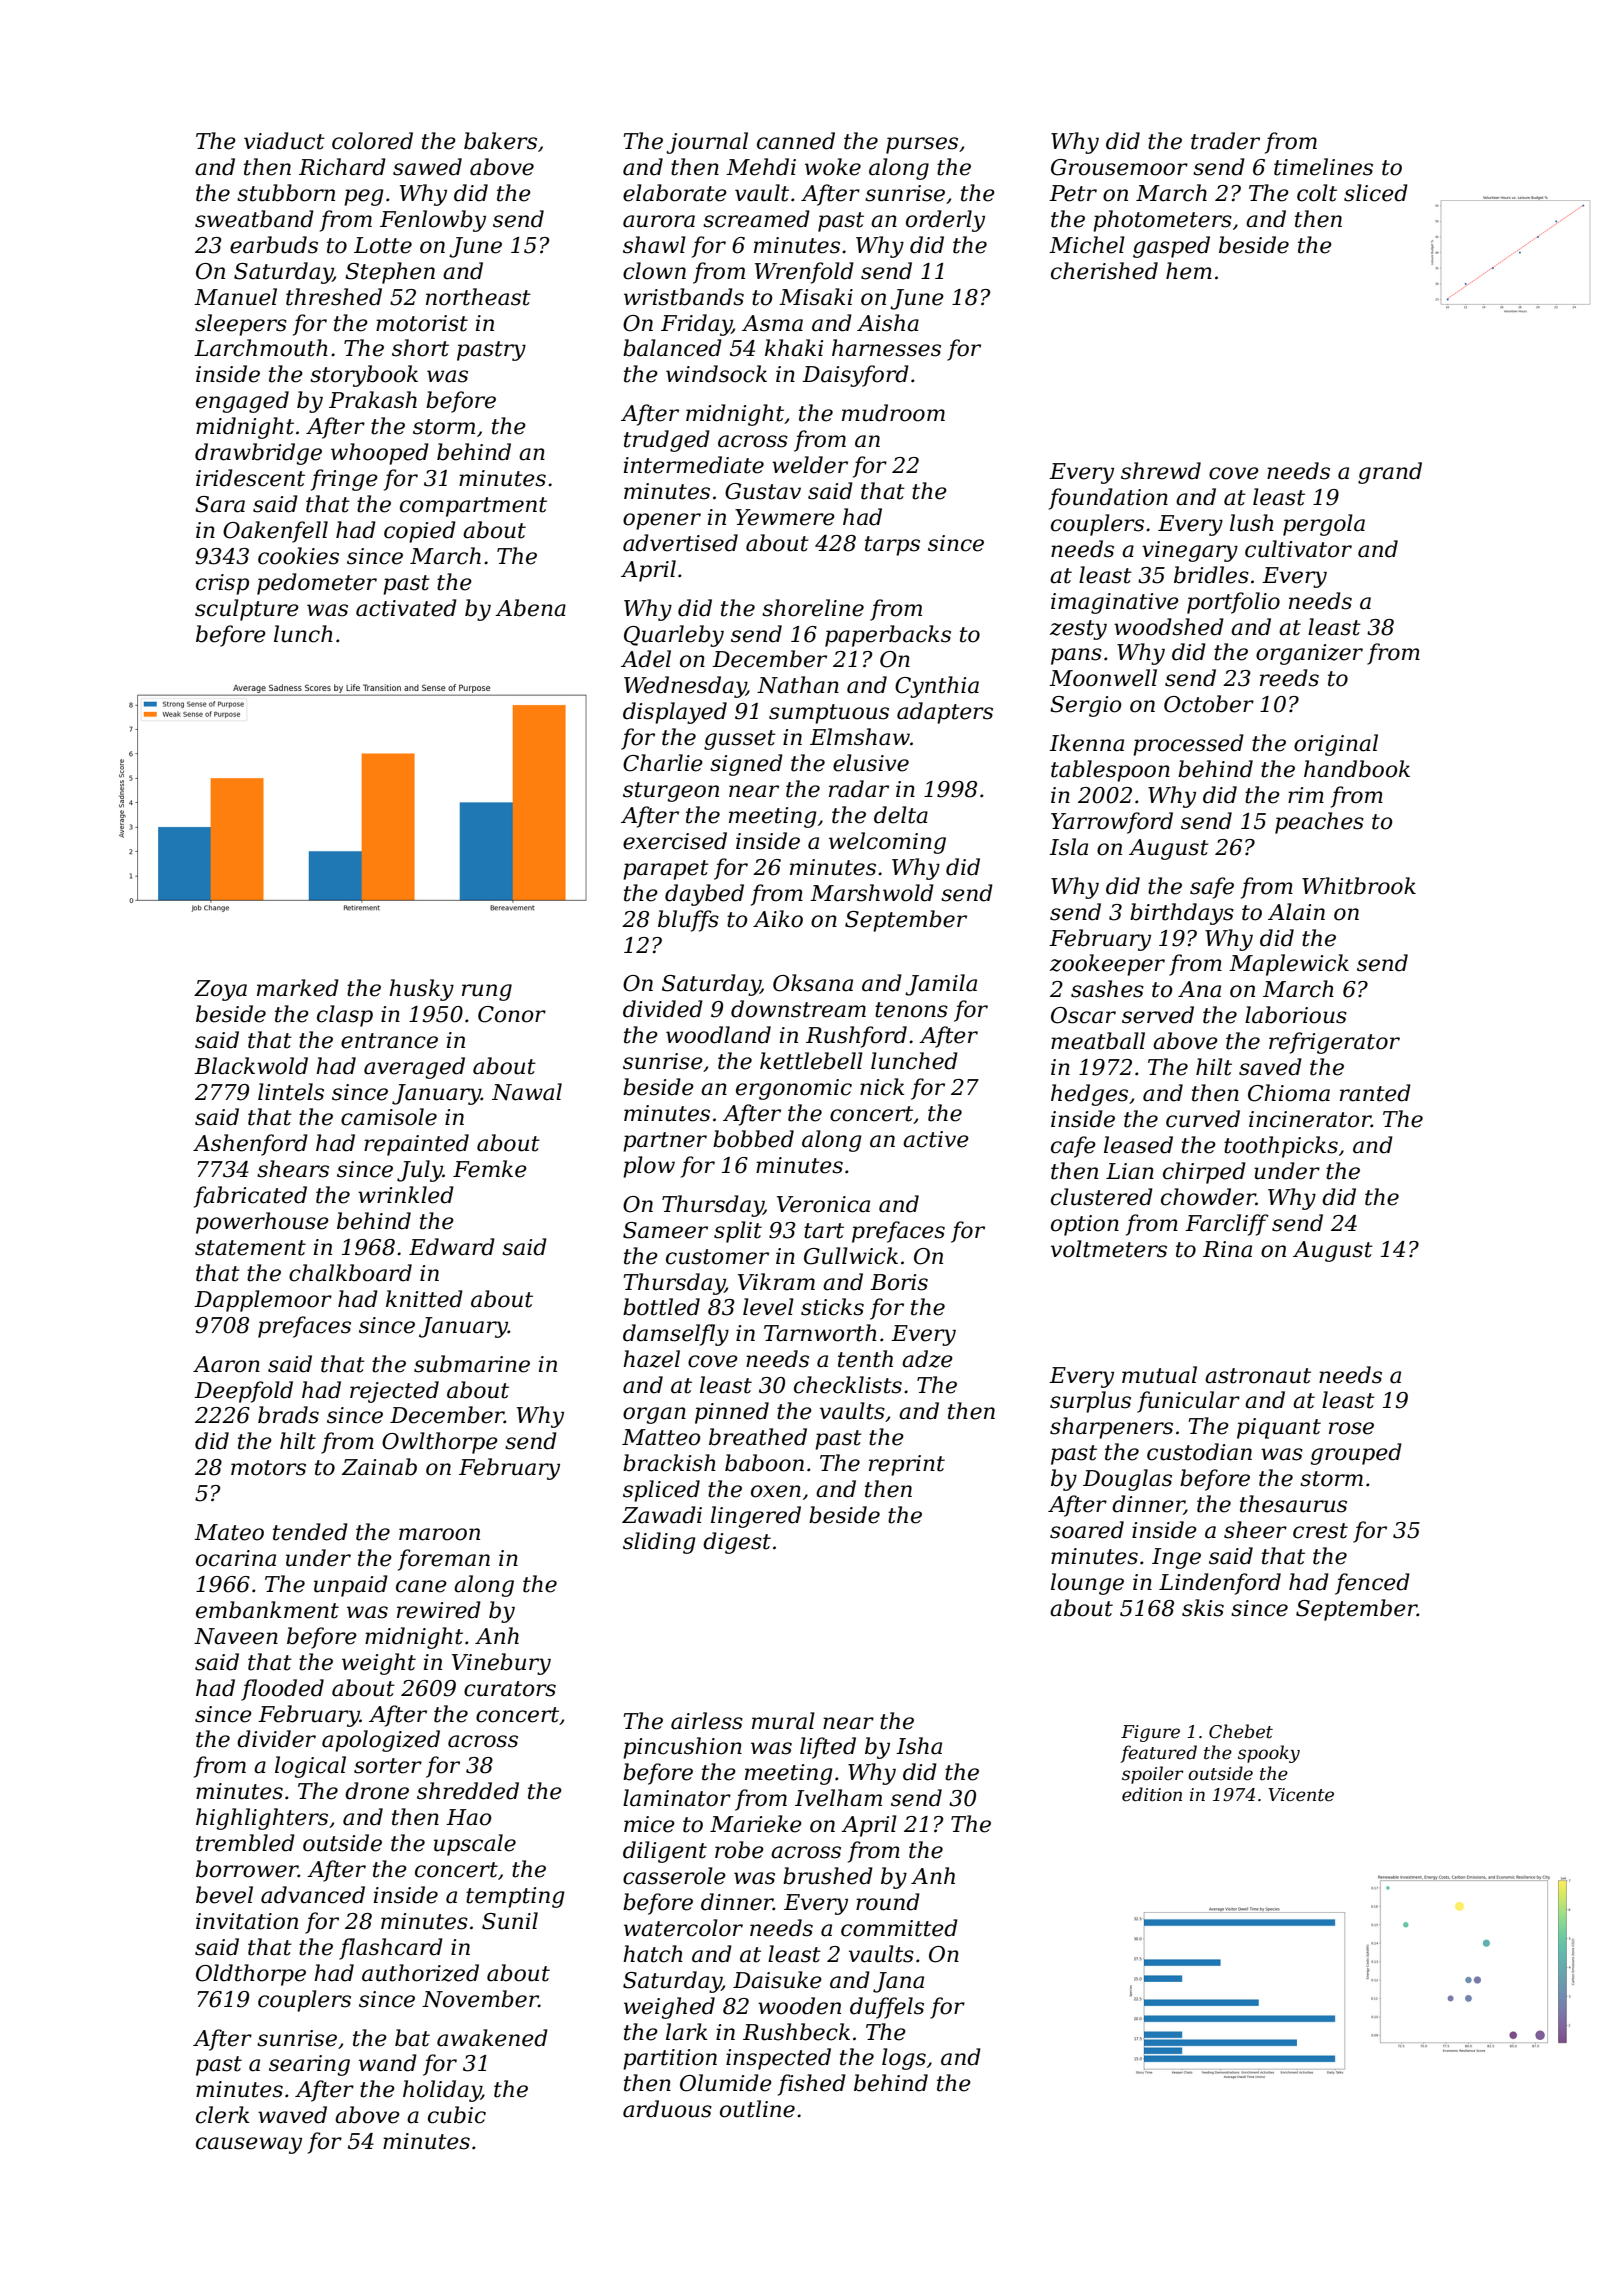 The height and width of the page is (2292, 1620). I want to click on Femke, so click(490, 1169).
